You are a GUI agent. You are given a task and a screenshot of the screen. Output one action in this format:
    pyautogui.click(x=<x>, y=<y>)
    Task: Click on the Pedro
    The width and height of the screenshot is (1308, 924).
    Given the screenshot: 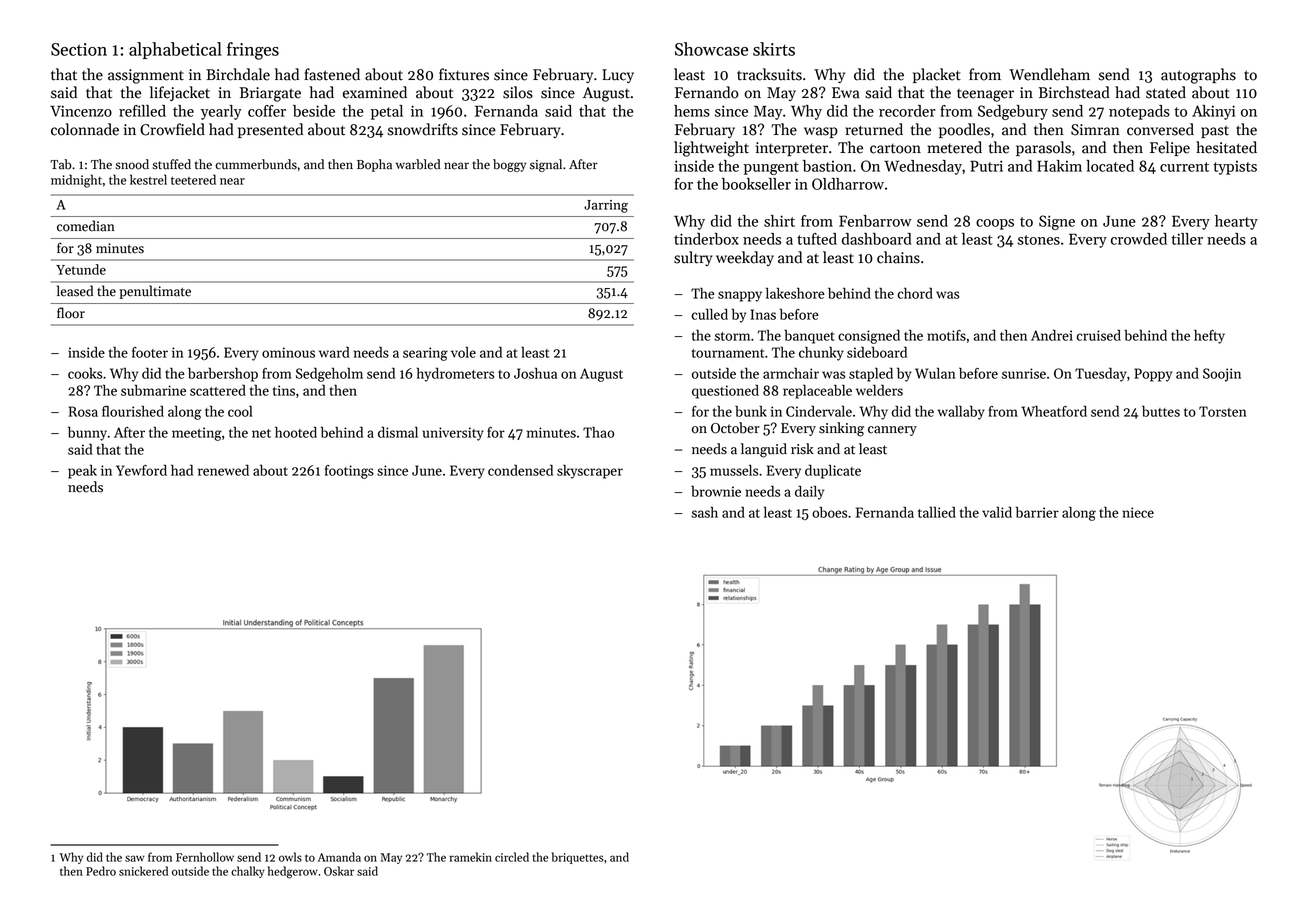 What is the action you would take?
    pyautogui.click(x=101, y=871)
